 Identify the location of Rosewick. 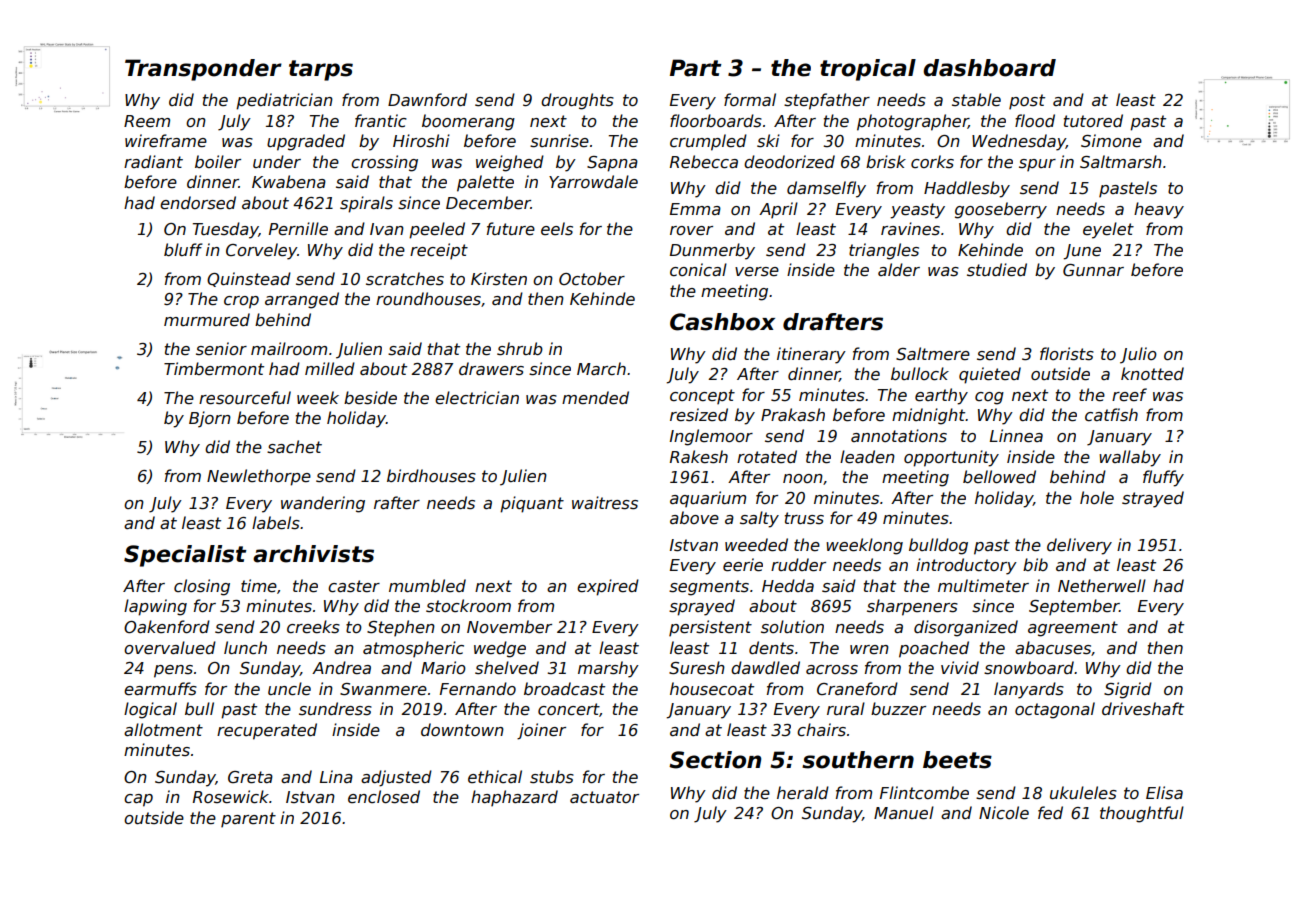
(231, 797).
